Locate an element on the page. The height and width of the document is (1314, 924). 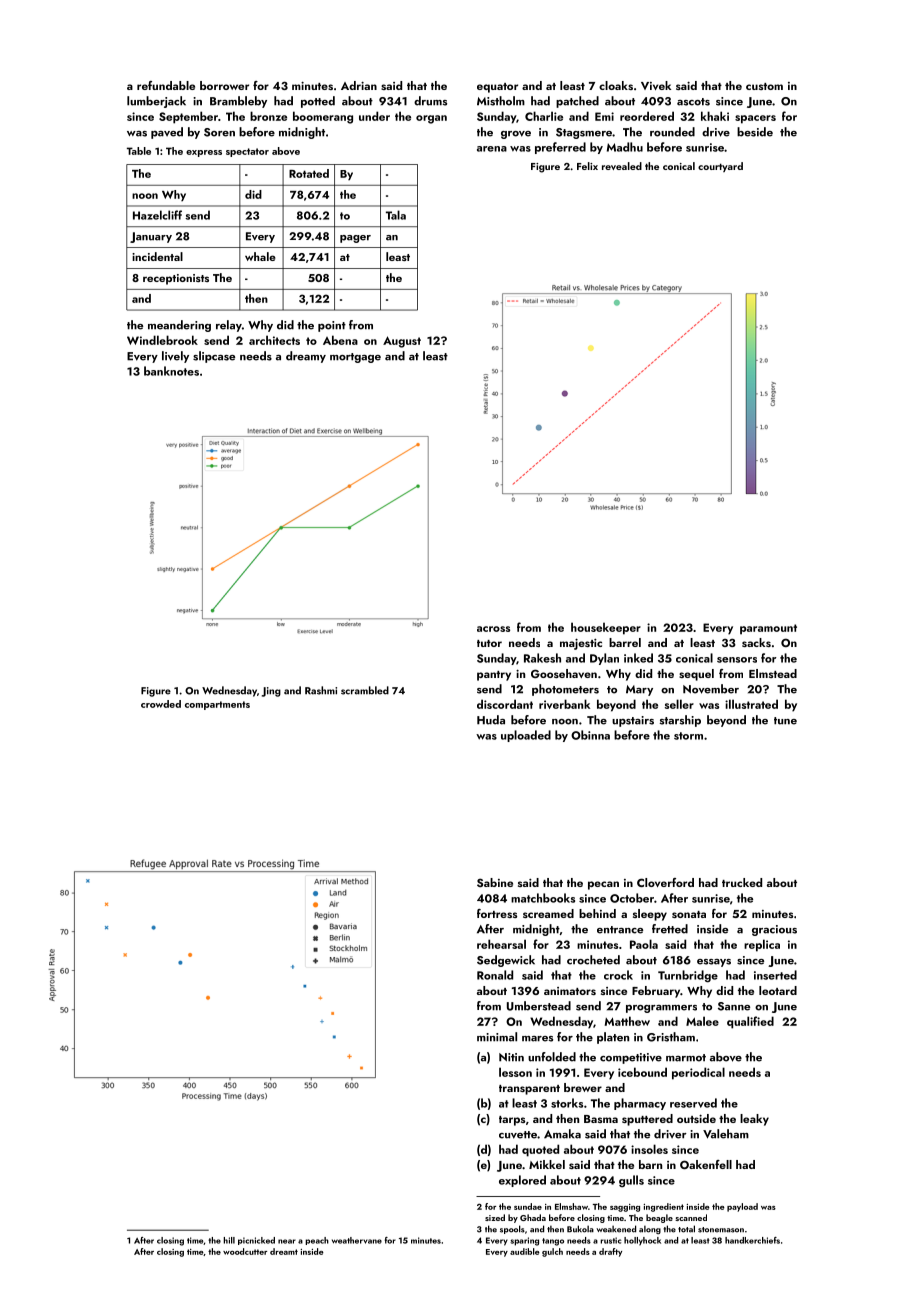
weathervane is located at coordinates (357, 1240).
